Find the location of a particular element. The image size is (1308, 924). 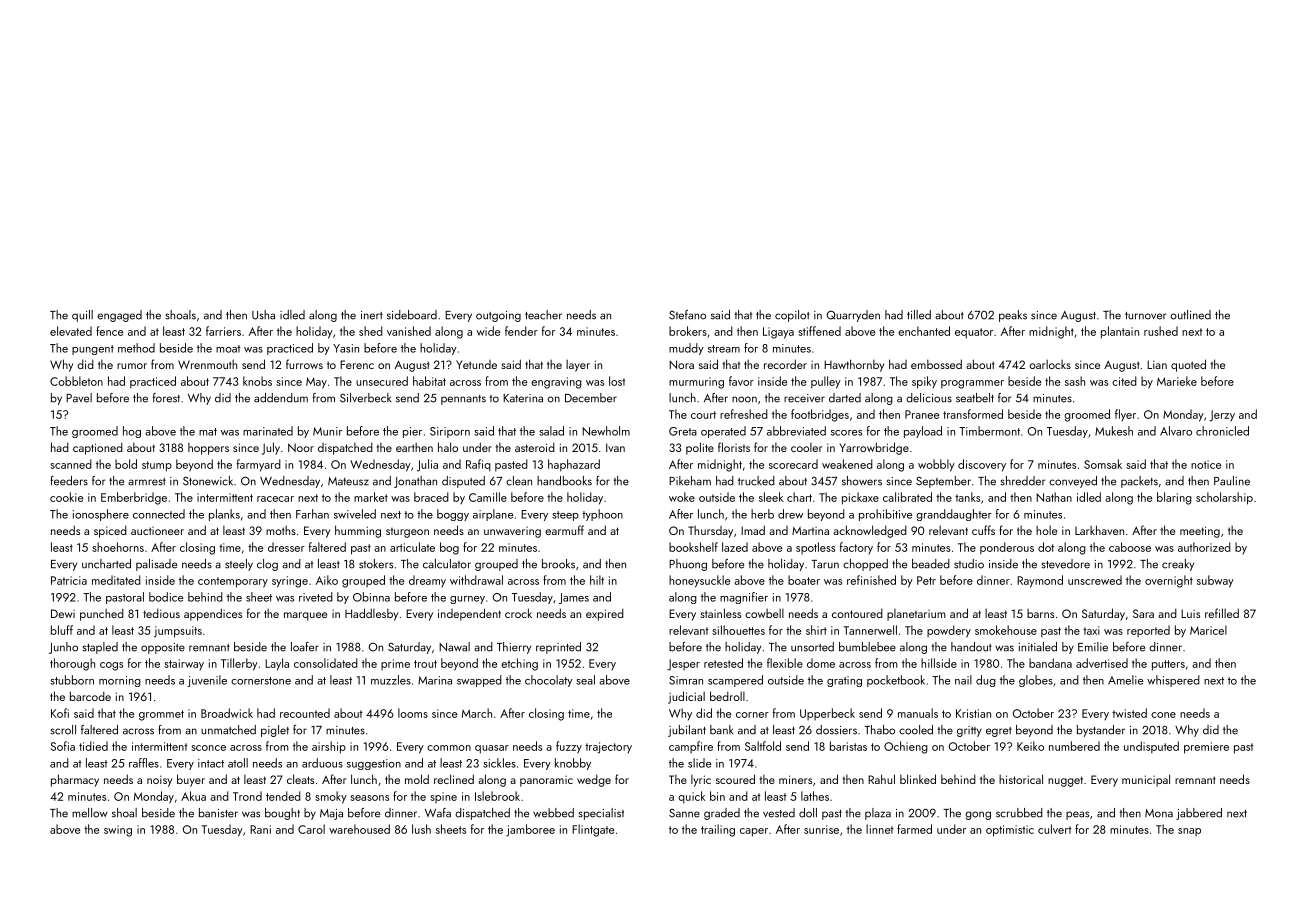

seatbelt is located at coordinates (975, 398).
